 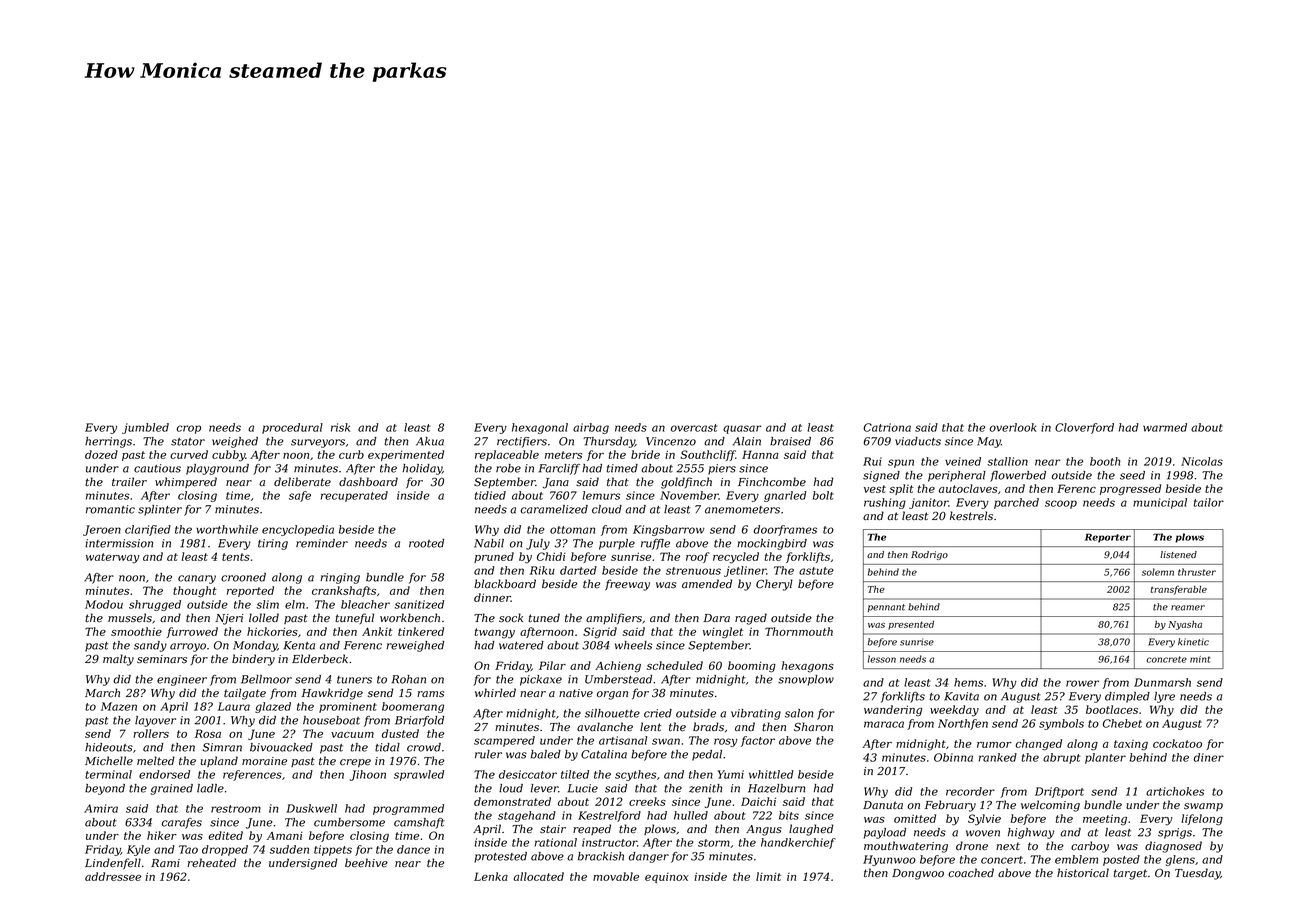 What do you see at coordinates (108, 774) in the screenshot?
I see `terminal` at bounding box center [108, 774].
